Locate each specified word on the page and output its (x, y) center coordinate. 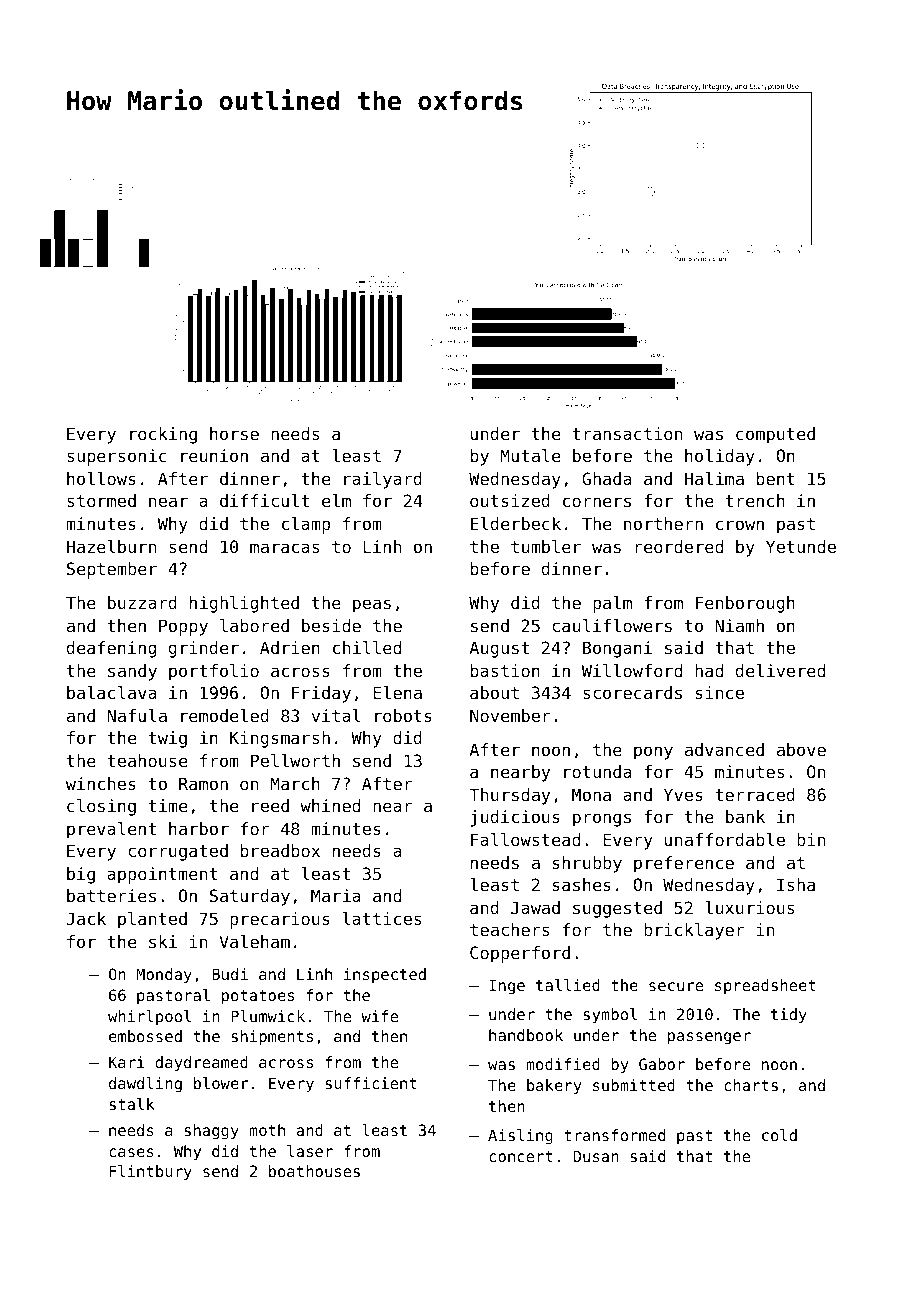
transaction (627, 433)
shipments (272, 1038)
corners (597, 502)
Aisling (520, 1137)
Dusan (596, 1156)
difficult (264, 500)
